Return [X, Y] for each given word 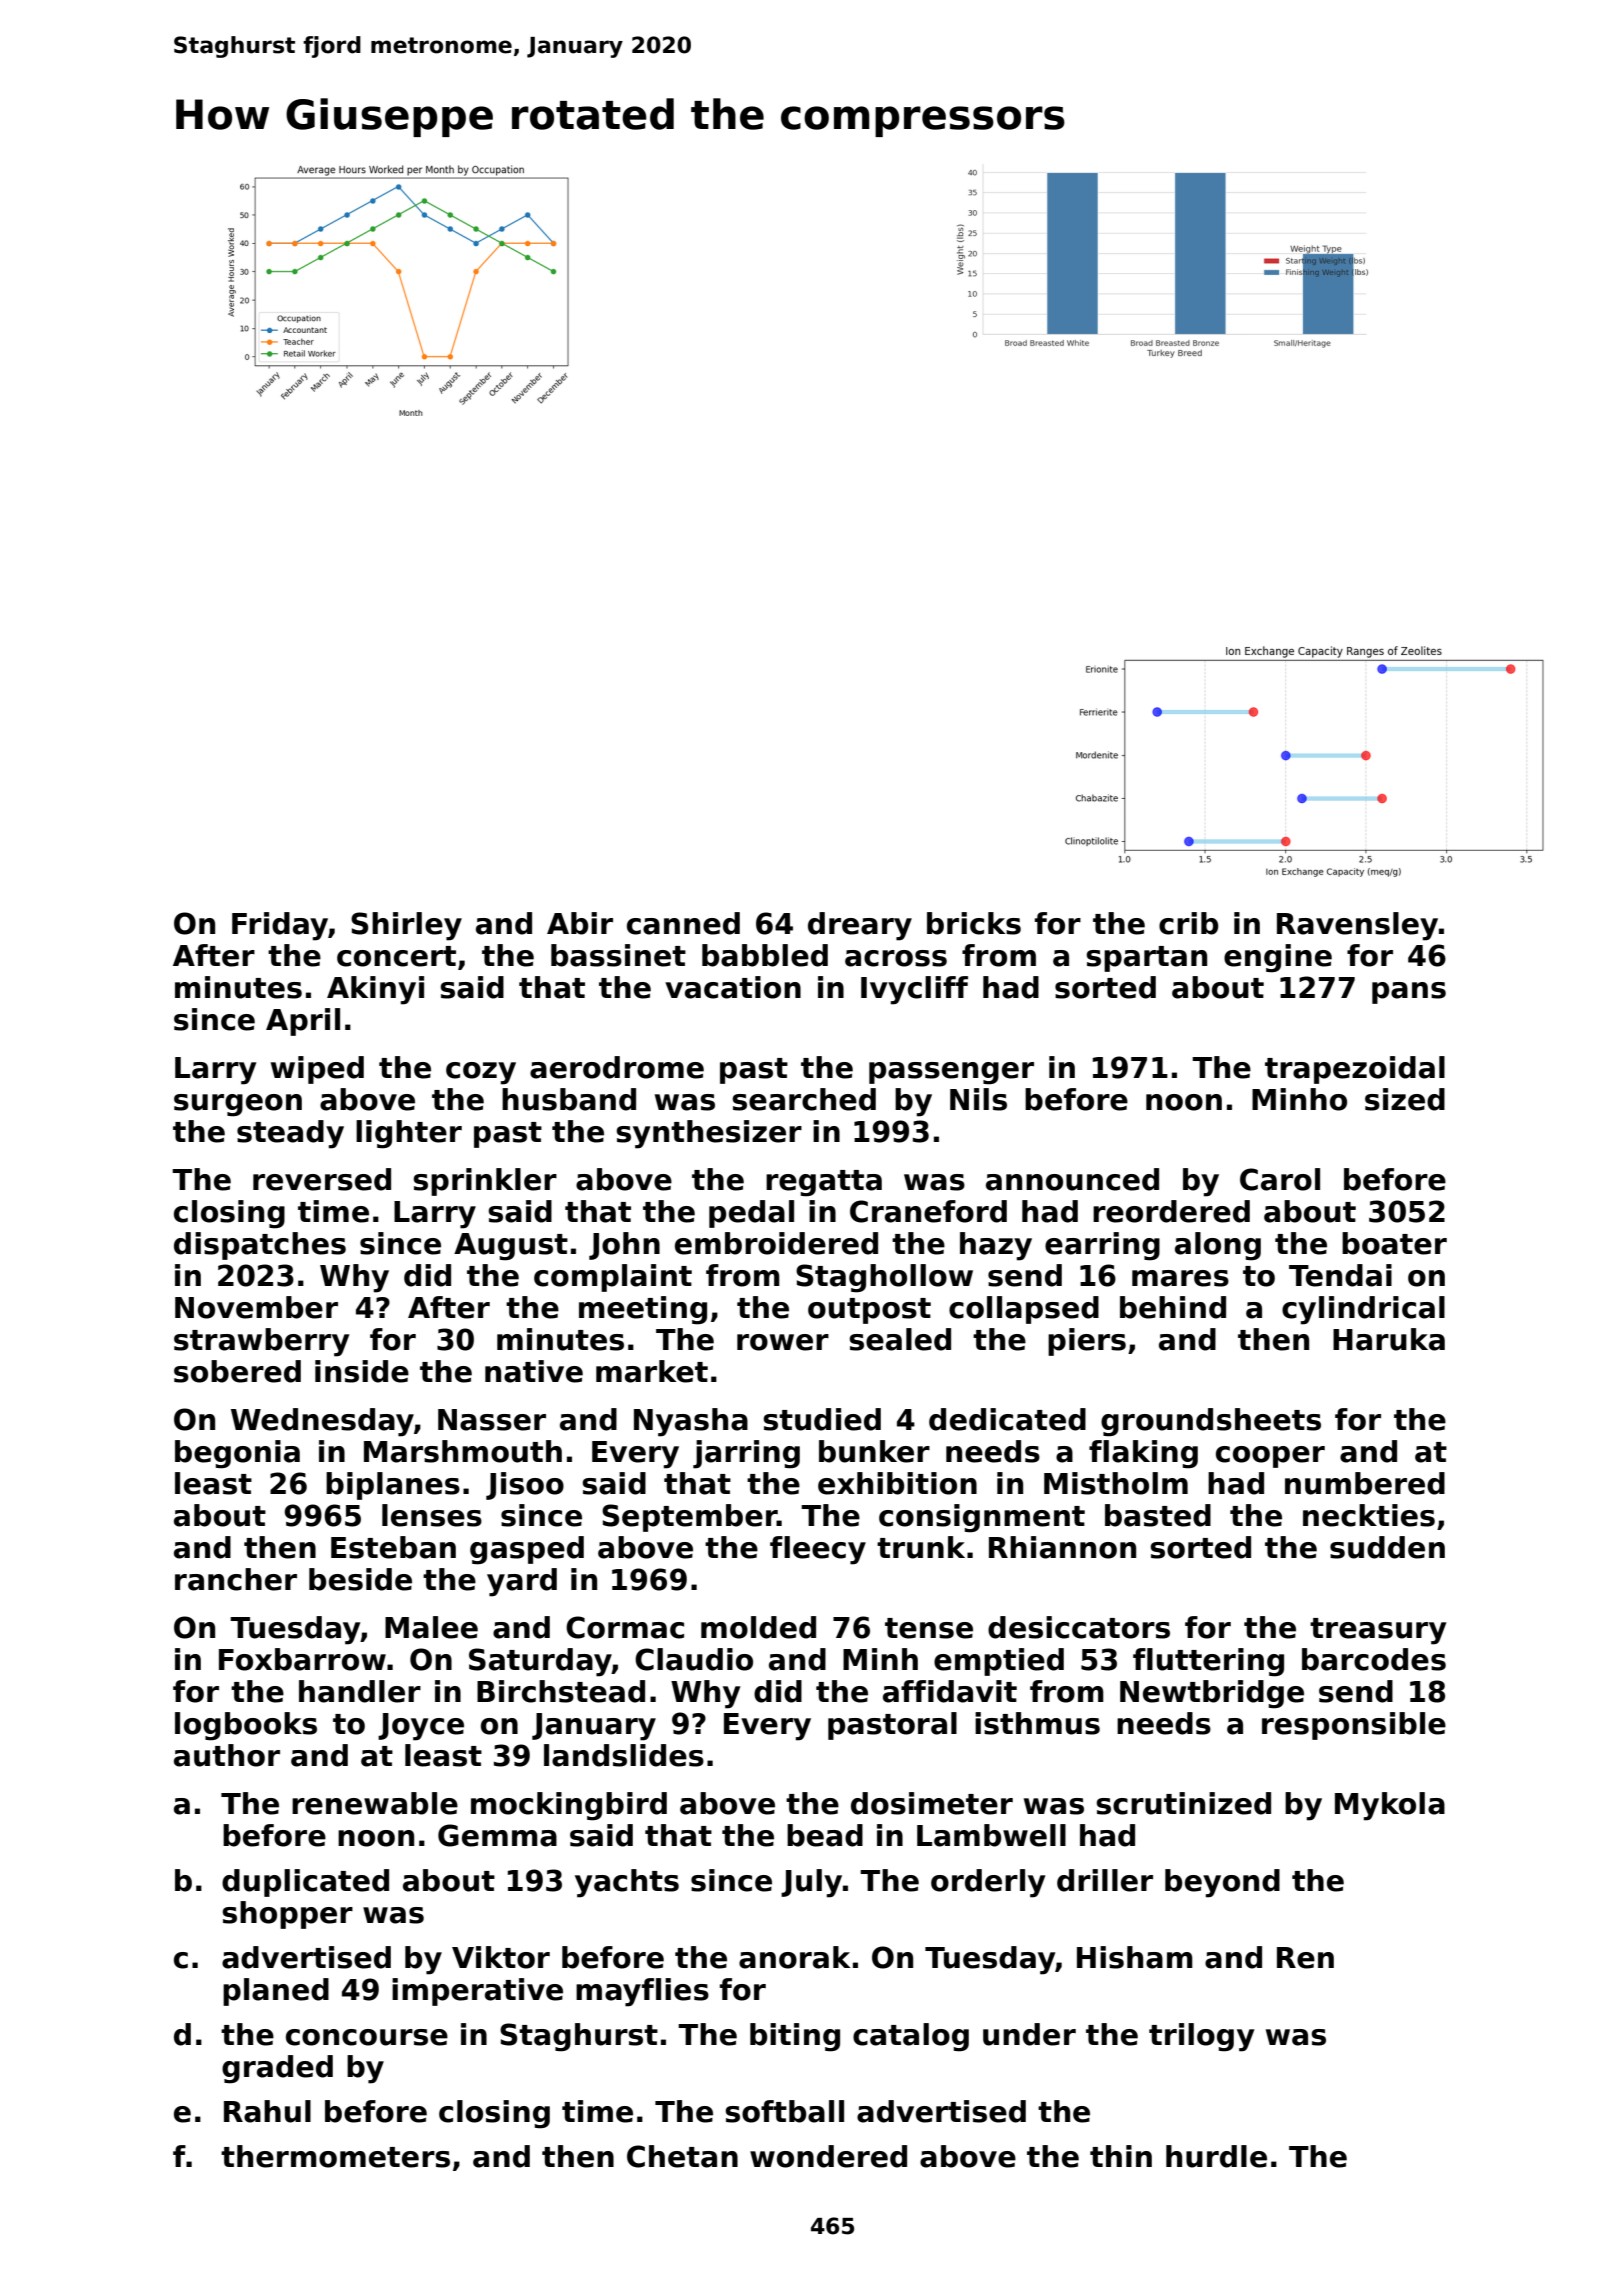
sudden [1387, 1547]
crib [1189, 923]
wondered [828, 2156]
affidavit [950, 1691]
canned [683, 923]
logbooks [246, 1726]
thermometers [335, 2156]
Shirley [406, 926]
